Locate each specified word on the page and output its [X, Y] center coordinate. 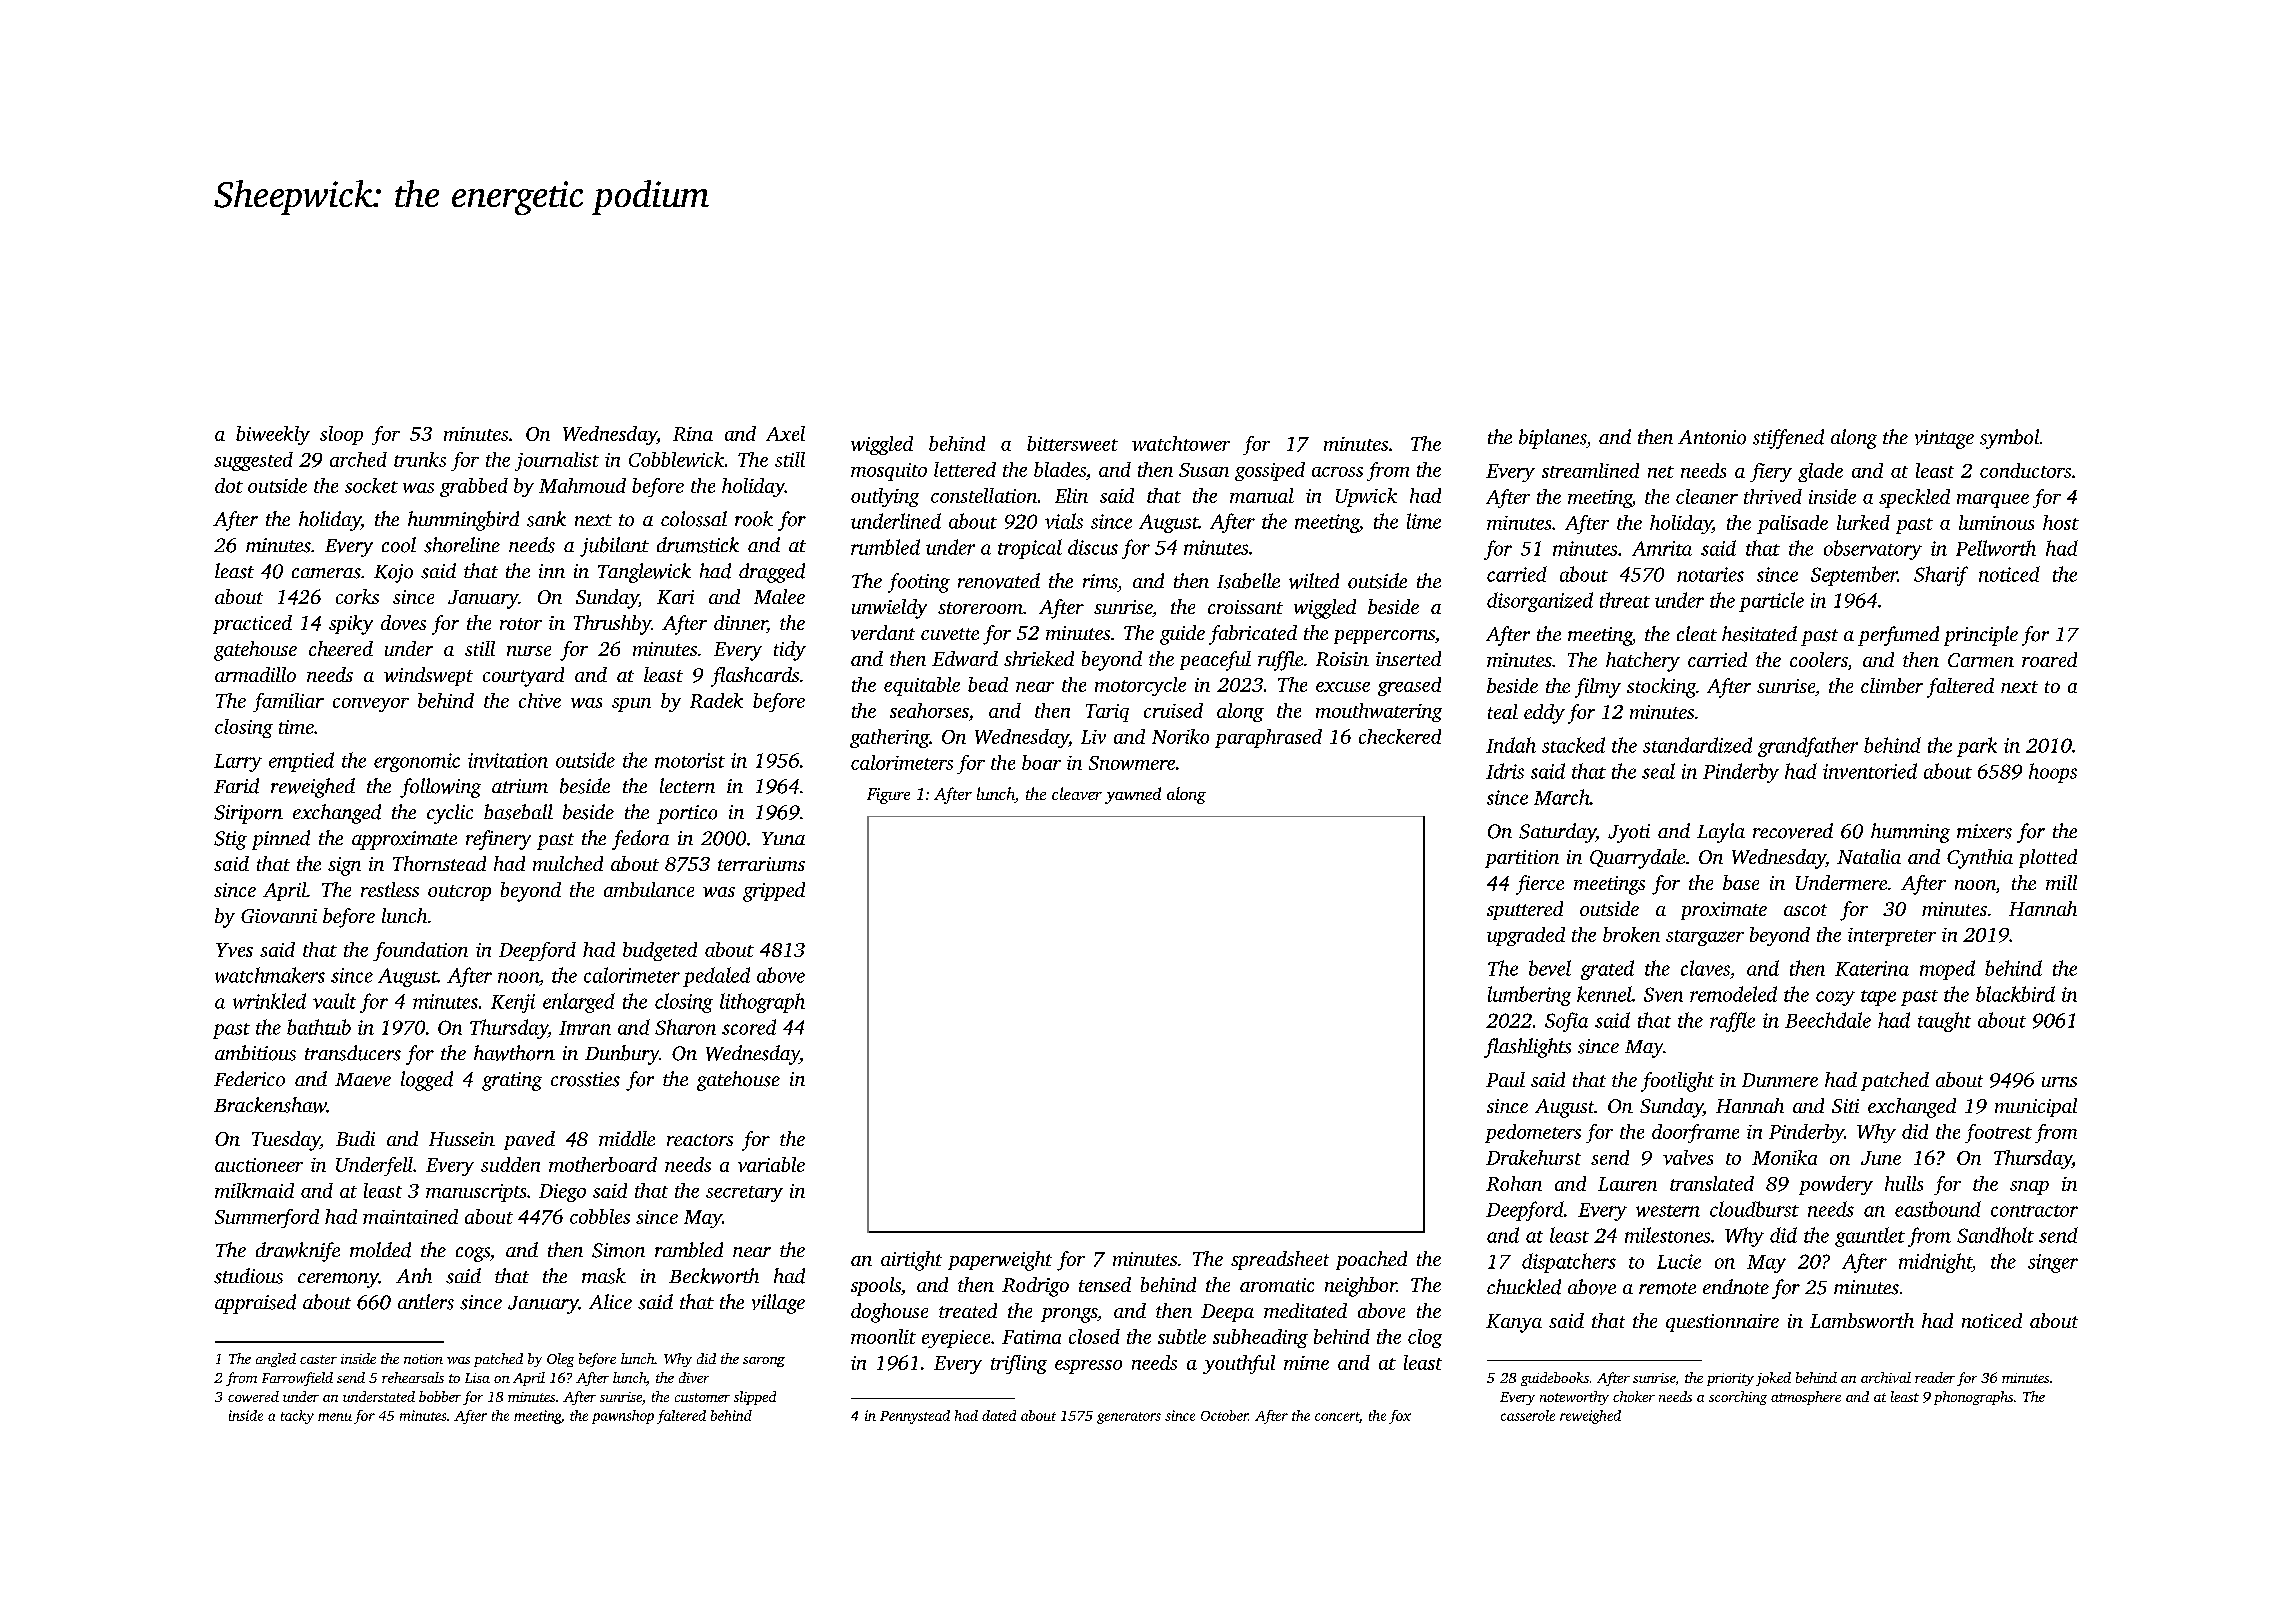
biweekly [273, 435]
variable [771, 1164]
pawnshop [623, 1417]
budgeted [660, 951]
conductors [2025, 470]
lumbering [1529, 996]
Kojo [393, 573]
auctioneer [259, 1165]
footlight [1677, 1082]
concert [1337, 1416]
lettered [965, 469]
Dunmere [1780, 1080]
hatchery [1643, 662]
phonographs [1973, 1398]
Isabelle [1248, 581]
